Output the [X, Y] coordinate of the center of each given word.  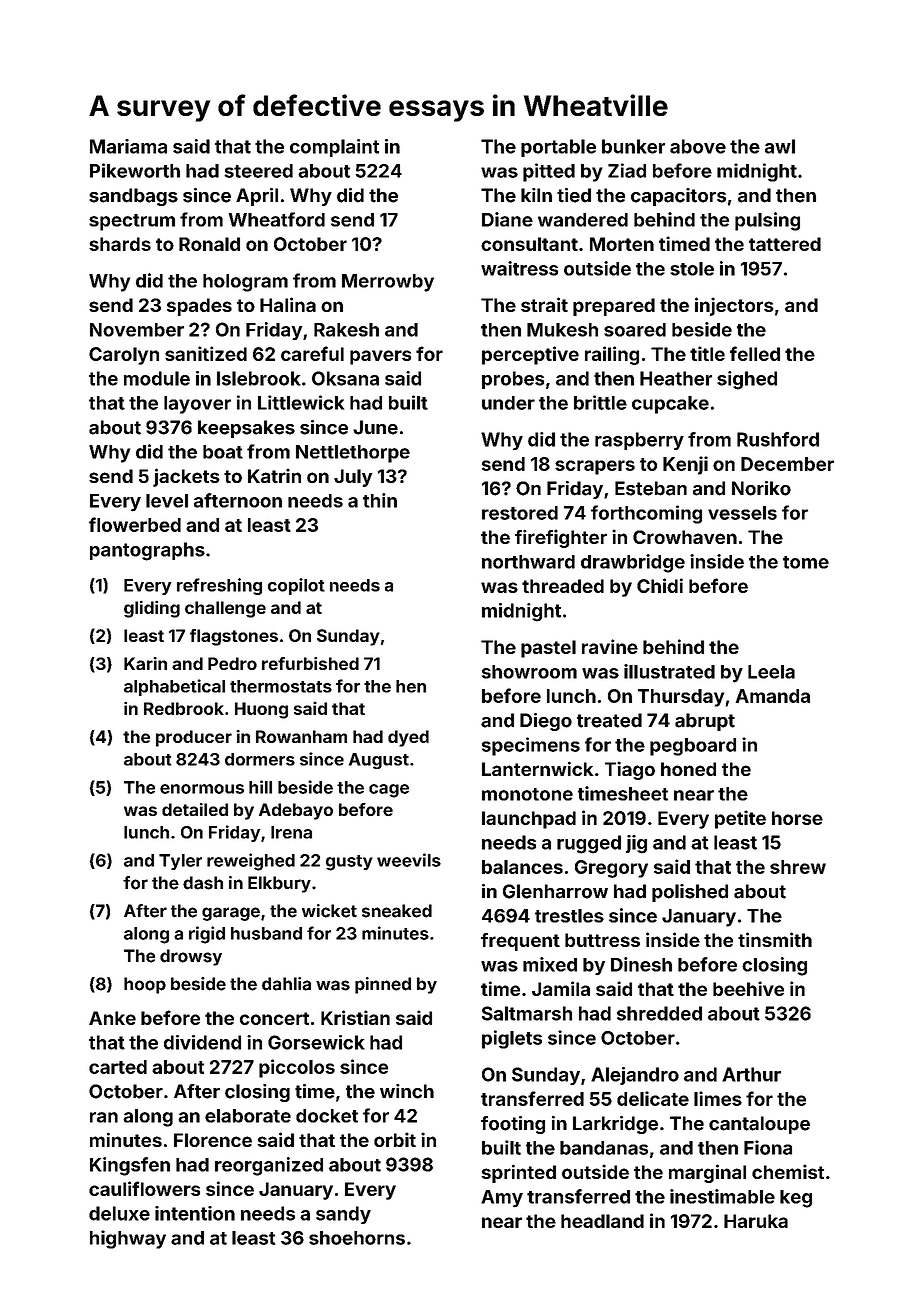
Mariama [128, 146]
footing [513, 1125]
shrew [798, 867]
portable [558, 148]
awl [780, 146]
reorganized [269, 1166]
